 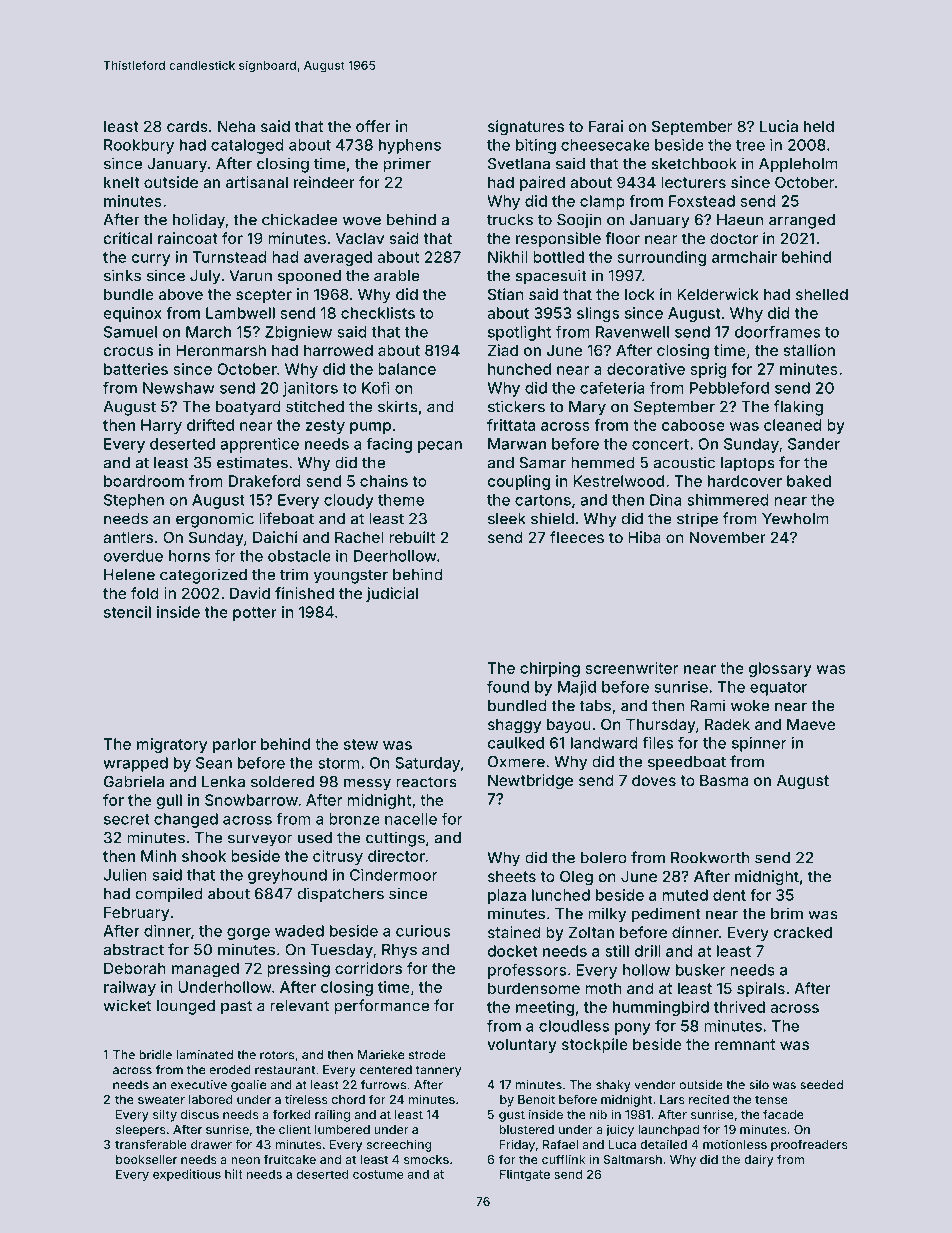 I want to click on scepter, so click(x=264, y=296).
